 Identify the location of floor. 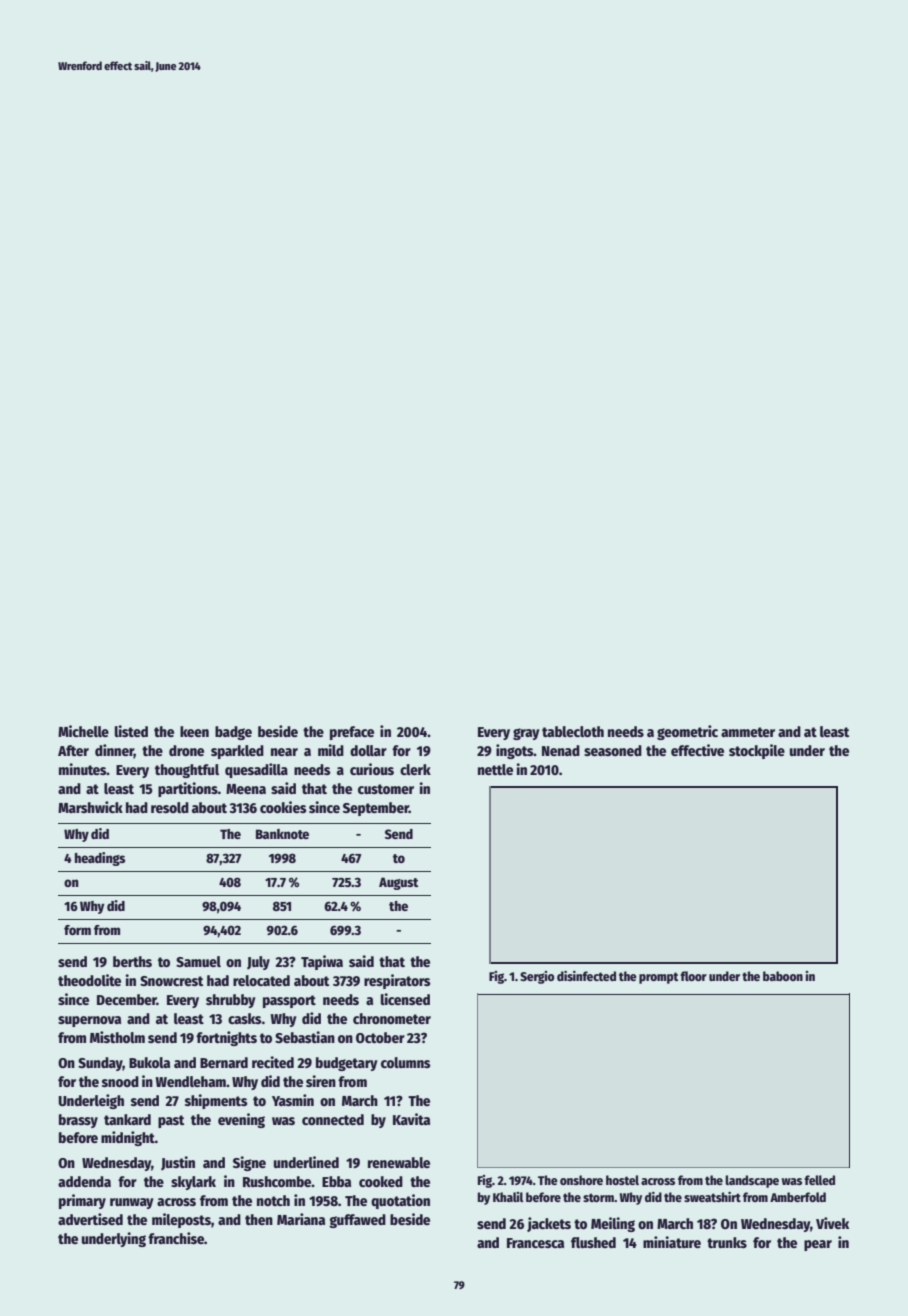
(693, 976).
